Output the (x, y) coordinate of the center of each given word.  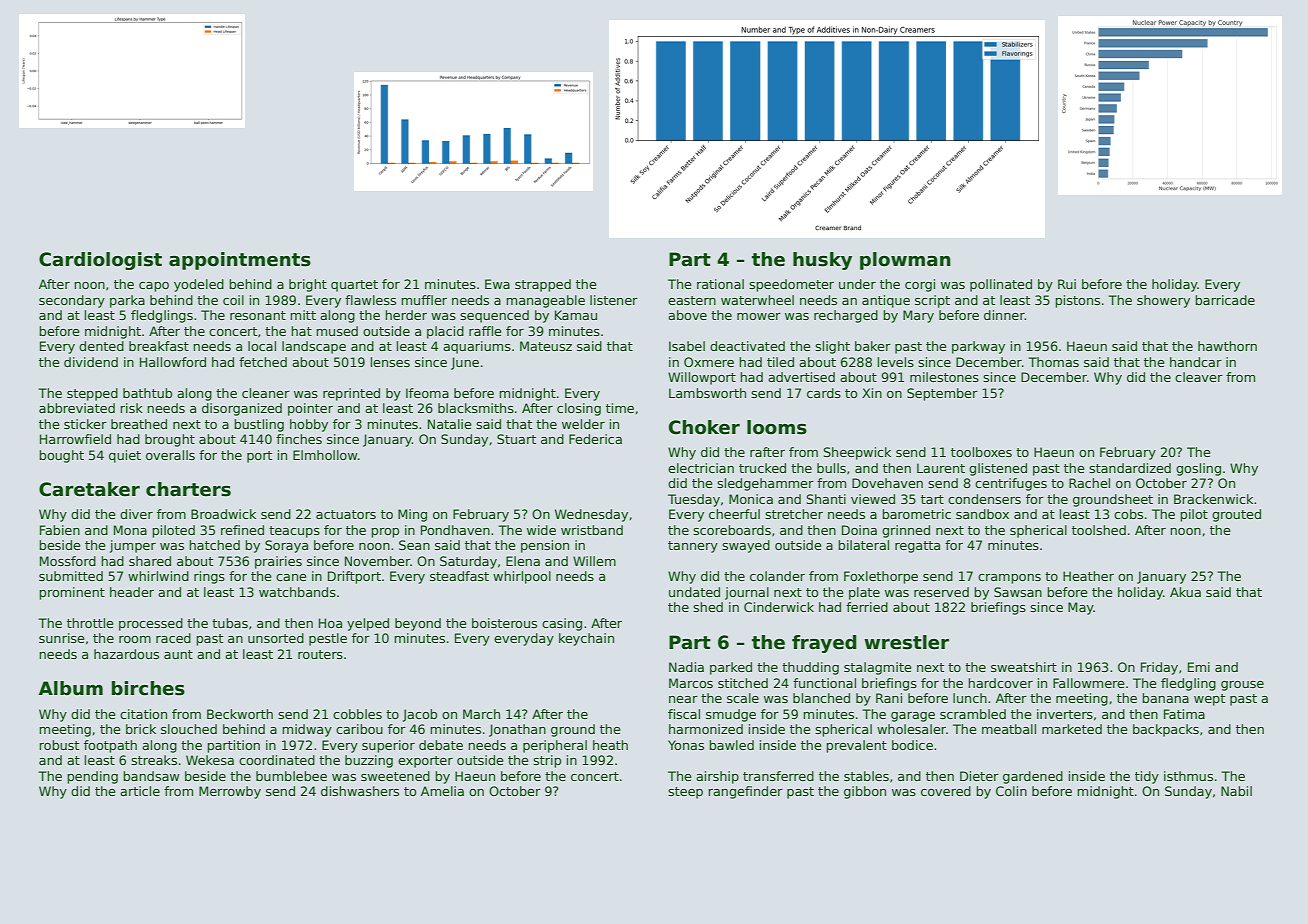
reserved (941, 592)
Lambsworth (707, 393)
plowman (905, 261)
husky (822, 261)
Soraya (286, 546)
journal (747, 593)
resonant (258, 315)
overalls (170, 455)
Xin (872, 393)
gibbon (865, 792)
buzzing (369, 761)
